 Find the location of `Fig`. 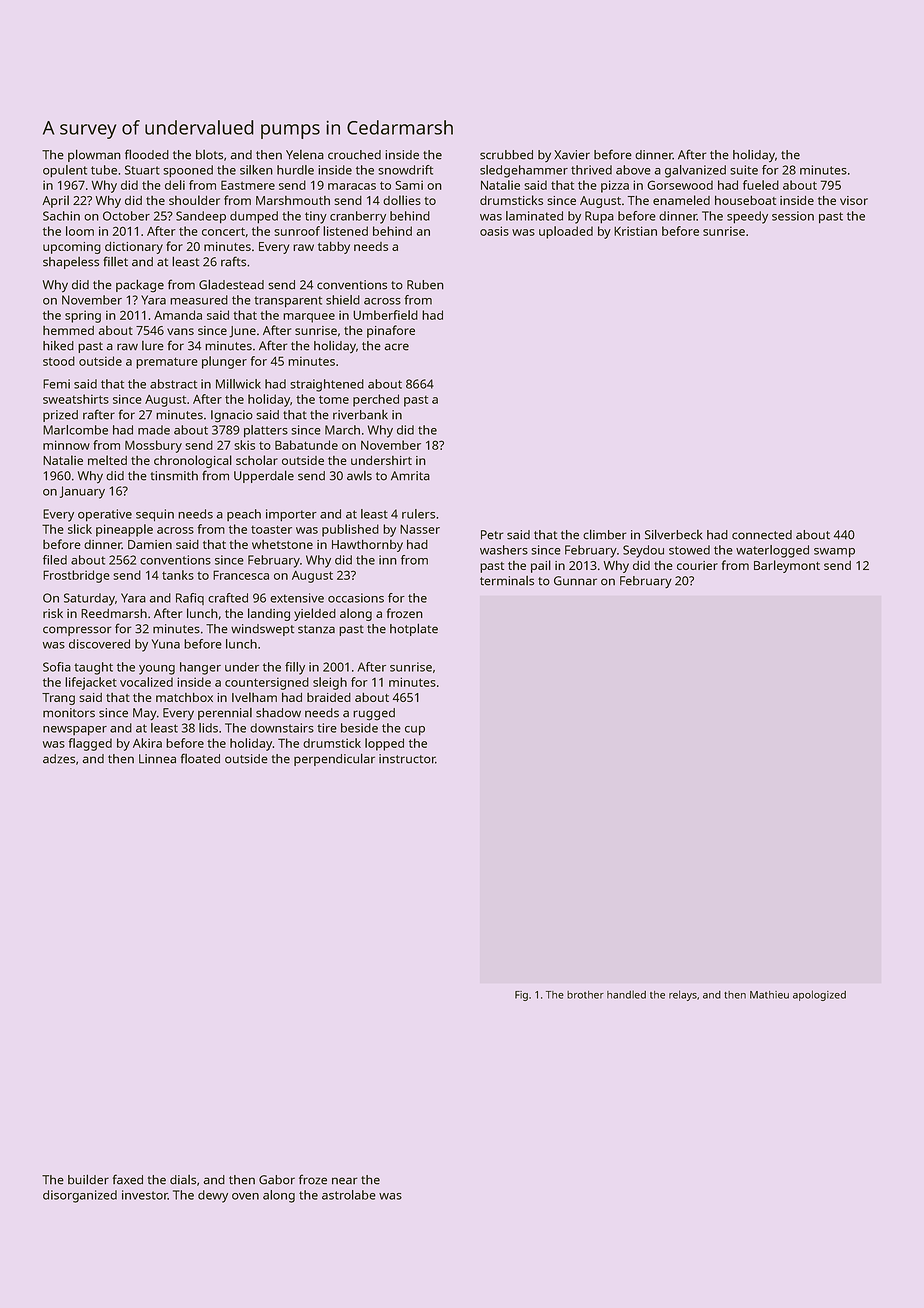

Fig is located at coordinates (521, 996).
